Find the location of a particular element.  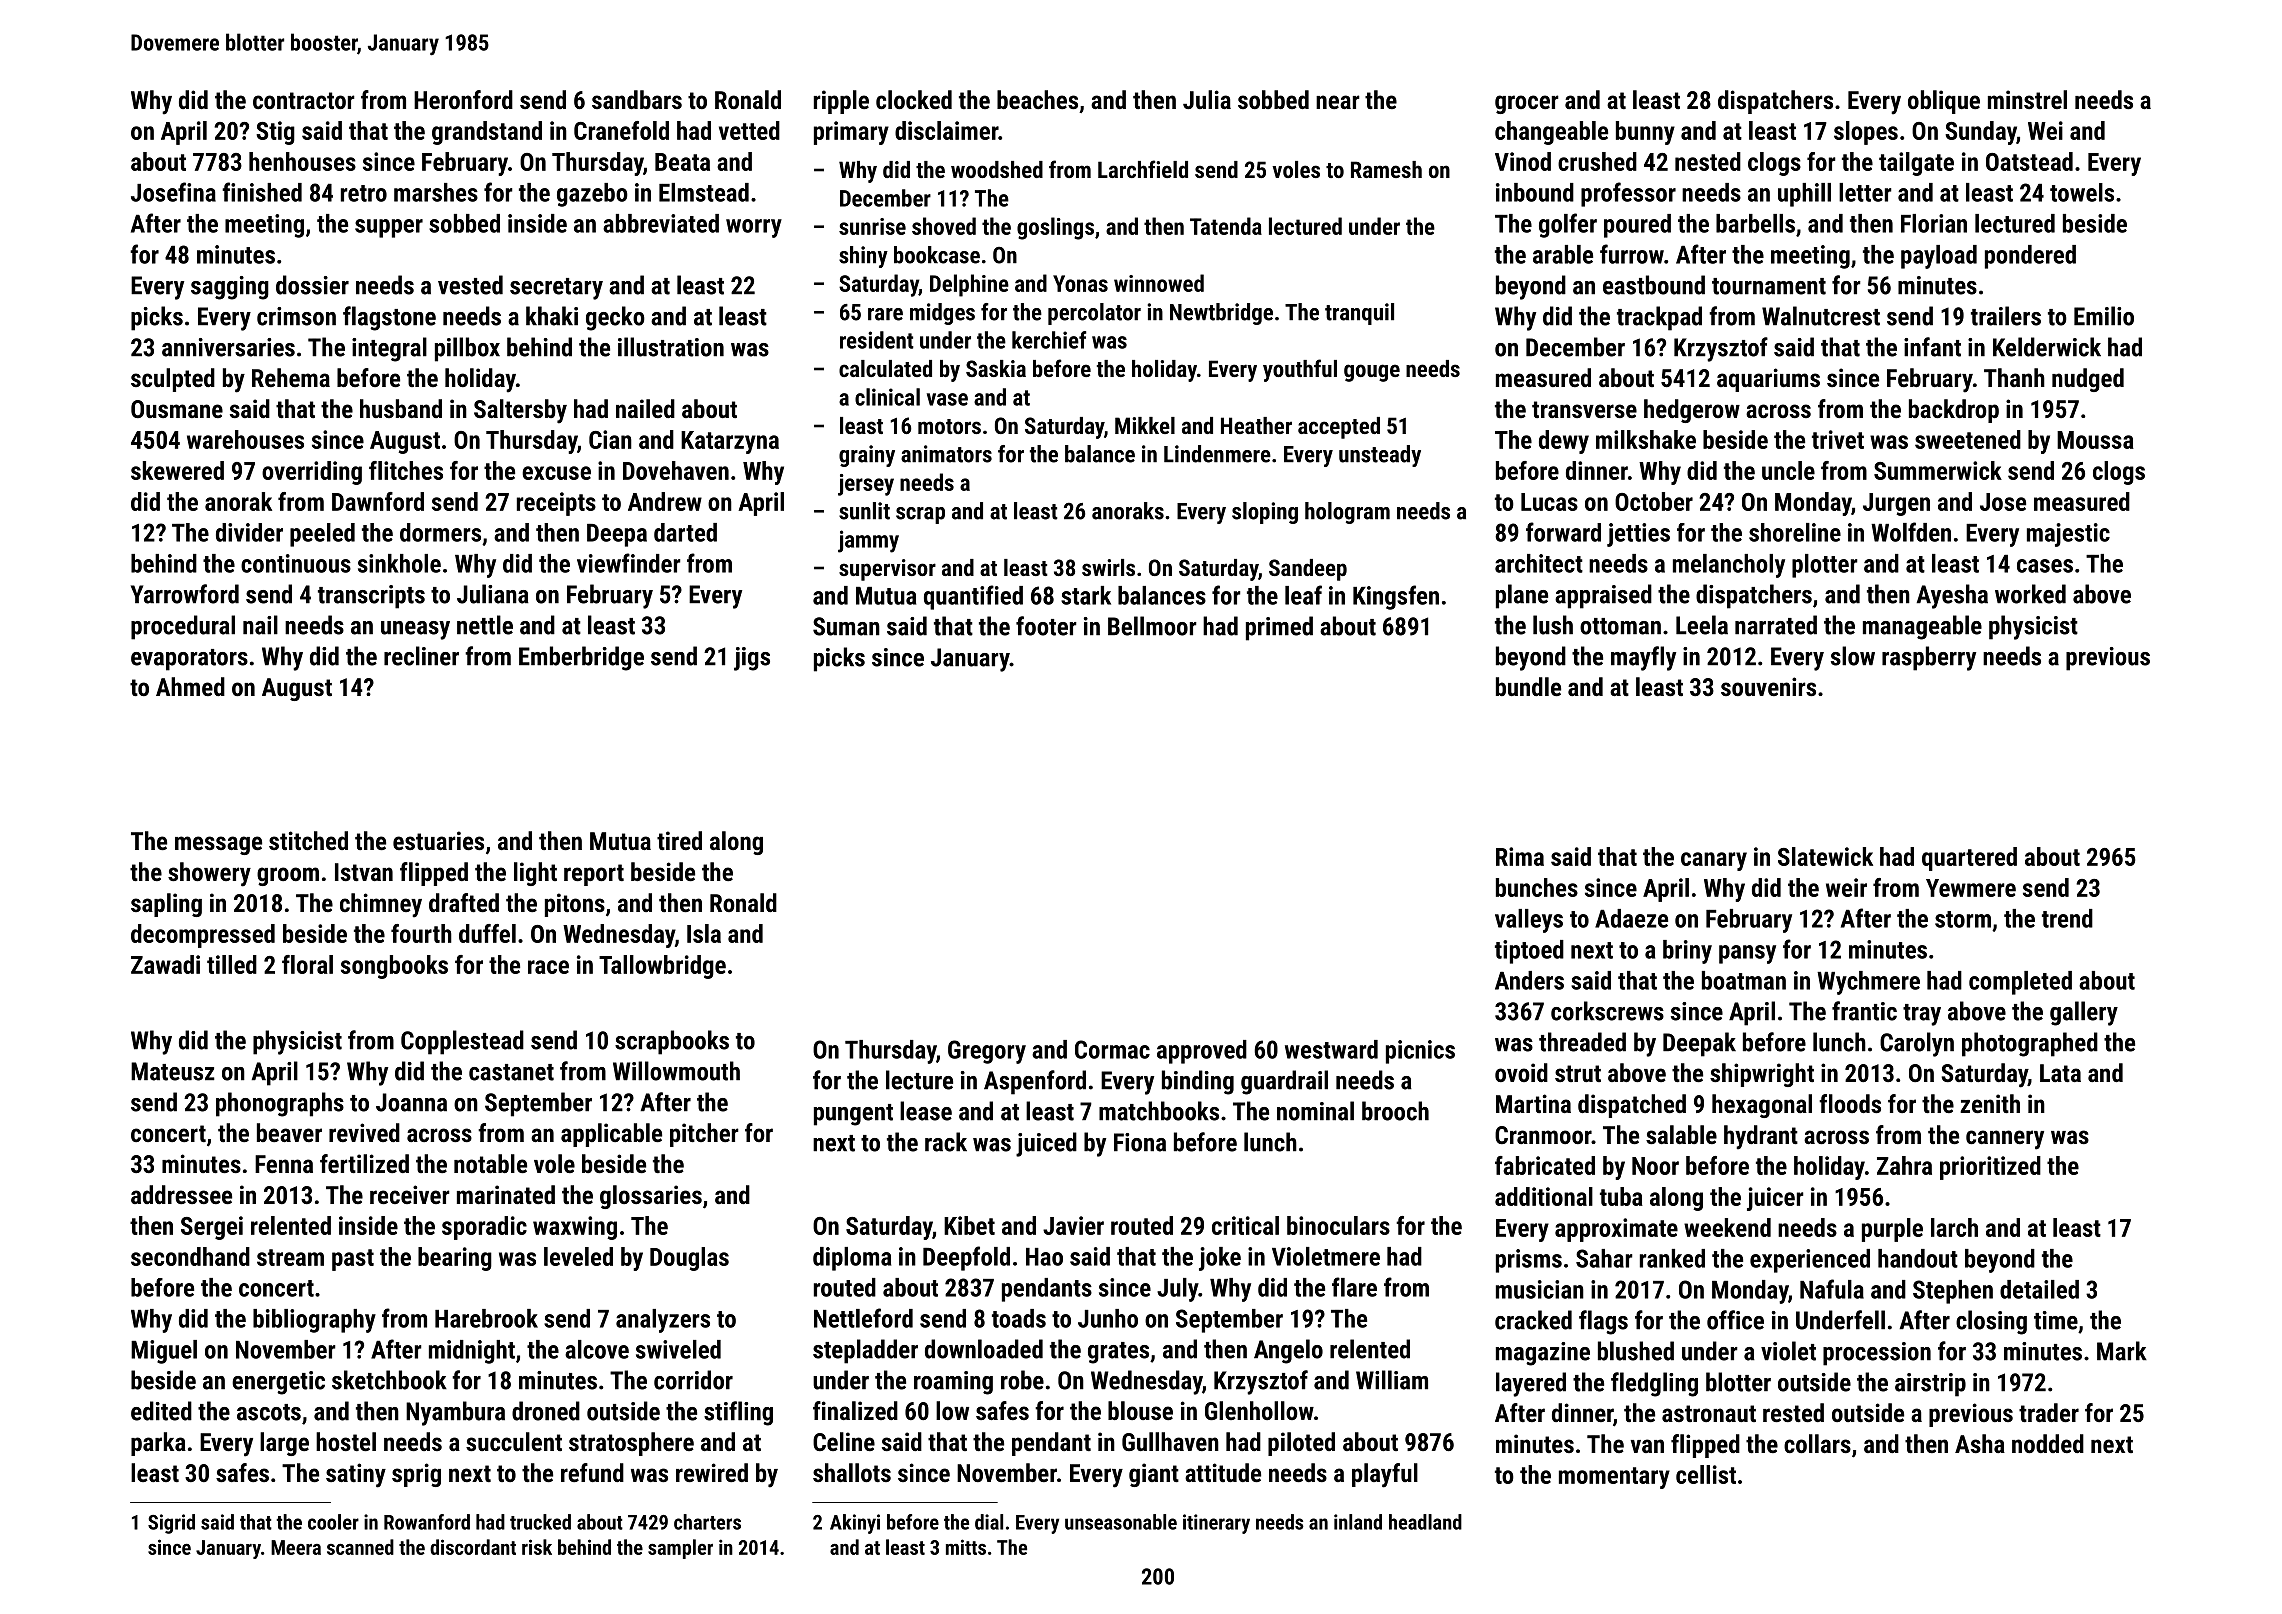

headland is located at coordinates (1425, 1522).
